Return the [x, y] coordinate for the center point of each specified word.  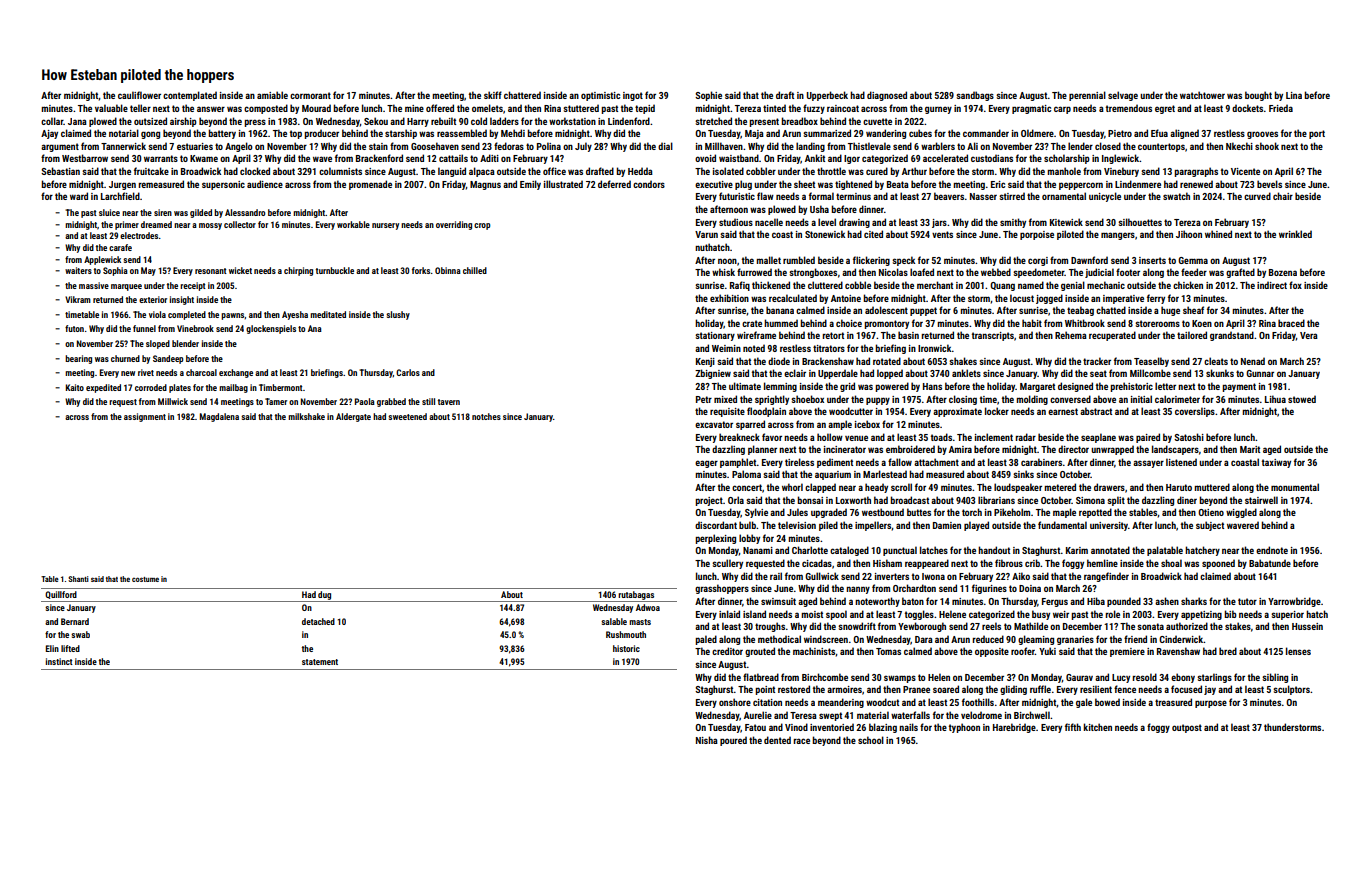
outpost [1187, 728]
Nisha [707, 740]
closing [963, 400]
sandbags [975, 96]
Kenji [705, 362]
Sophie [708, 96]
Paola [365, 401]
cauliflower [139, 95]
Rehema [1071, 335]
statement [320, 662]
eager [706, 464]
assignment [145, 417]
